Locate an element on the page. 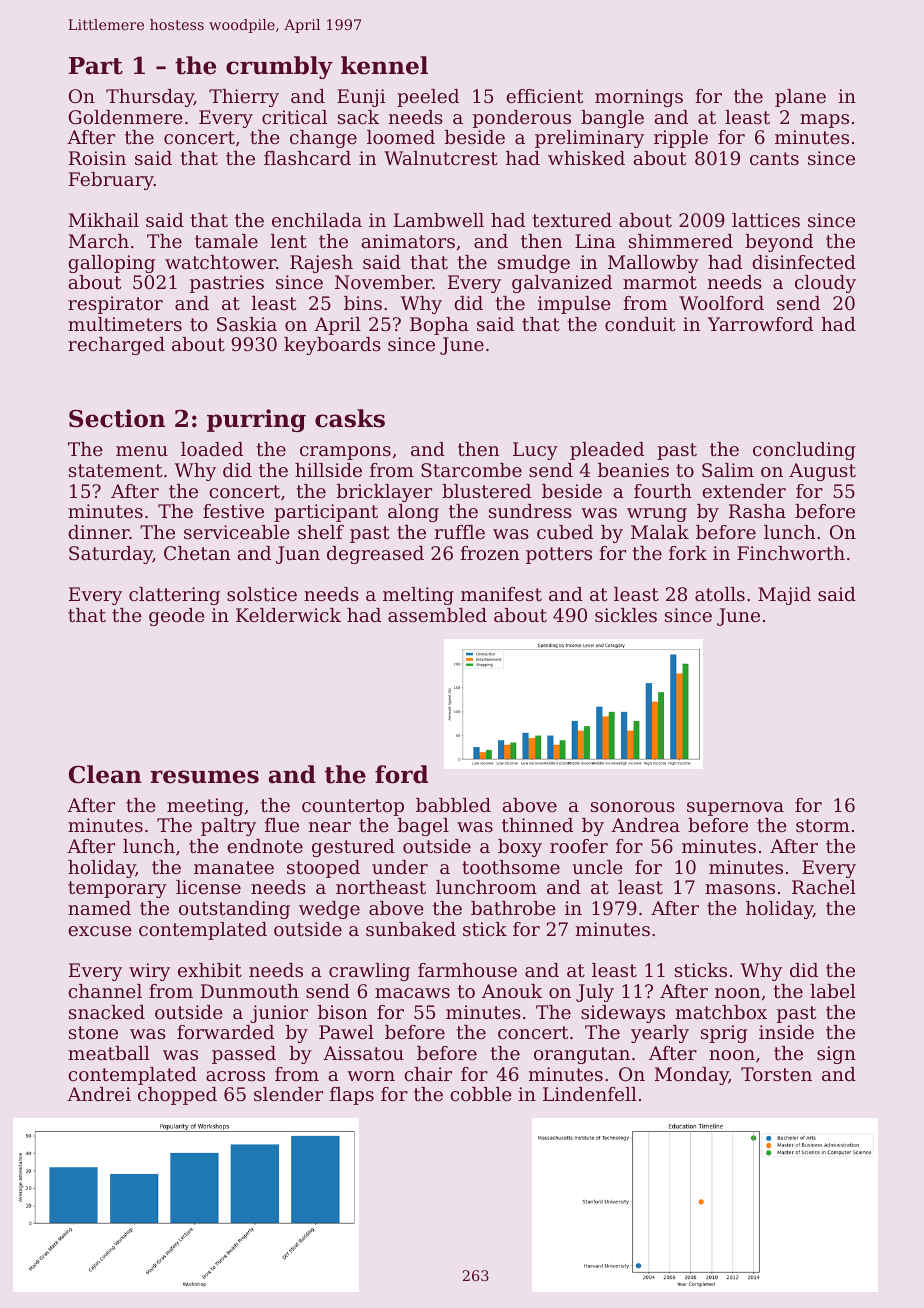 The height and width of the image is (1308, 924). whisked is located at coordinates (586, 158).
